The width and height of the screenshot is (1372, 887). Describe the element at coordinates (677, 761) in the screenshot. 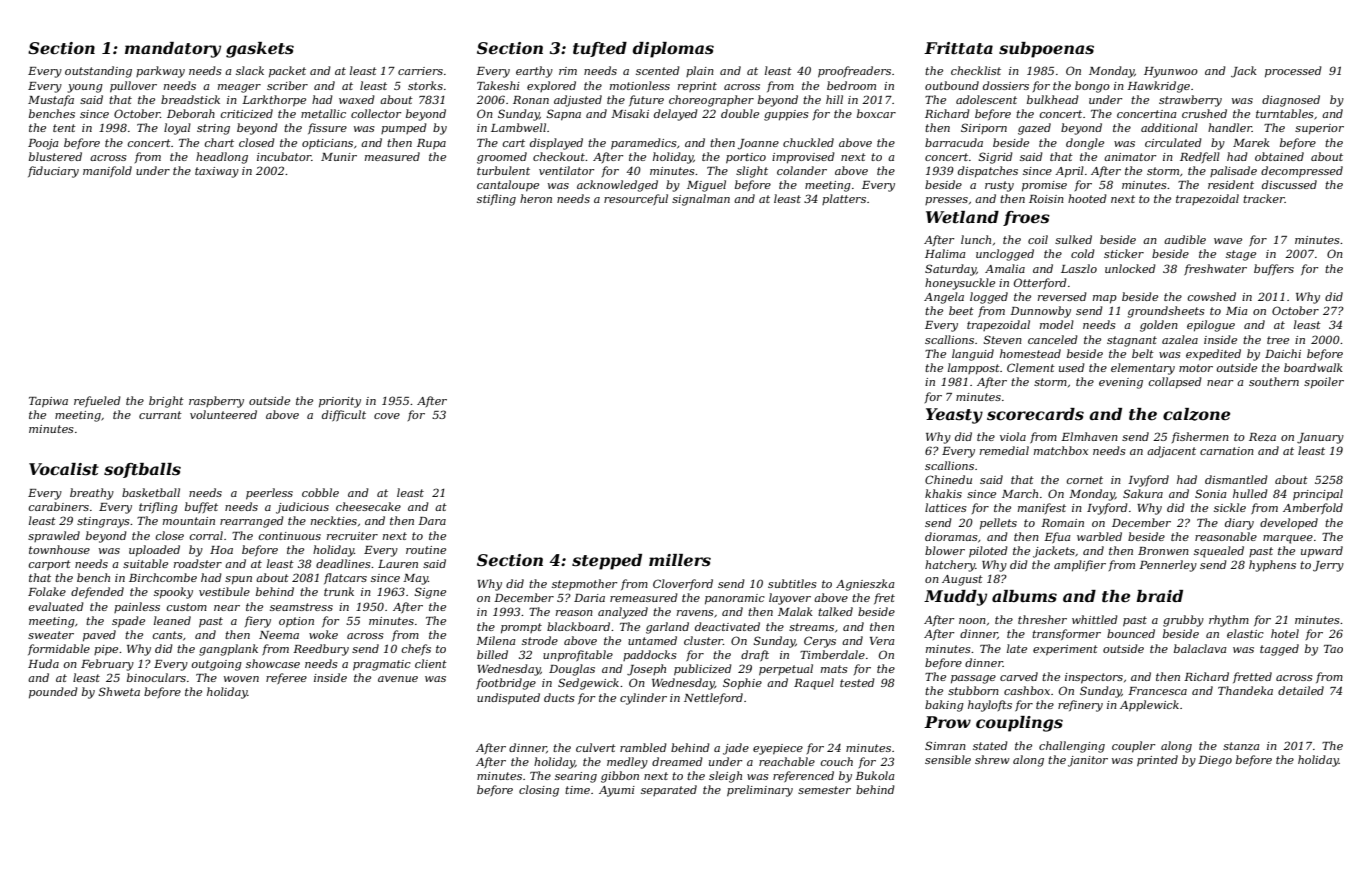

I see `dreamed` at that location.
